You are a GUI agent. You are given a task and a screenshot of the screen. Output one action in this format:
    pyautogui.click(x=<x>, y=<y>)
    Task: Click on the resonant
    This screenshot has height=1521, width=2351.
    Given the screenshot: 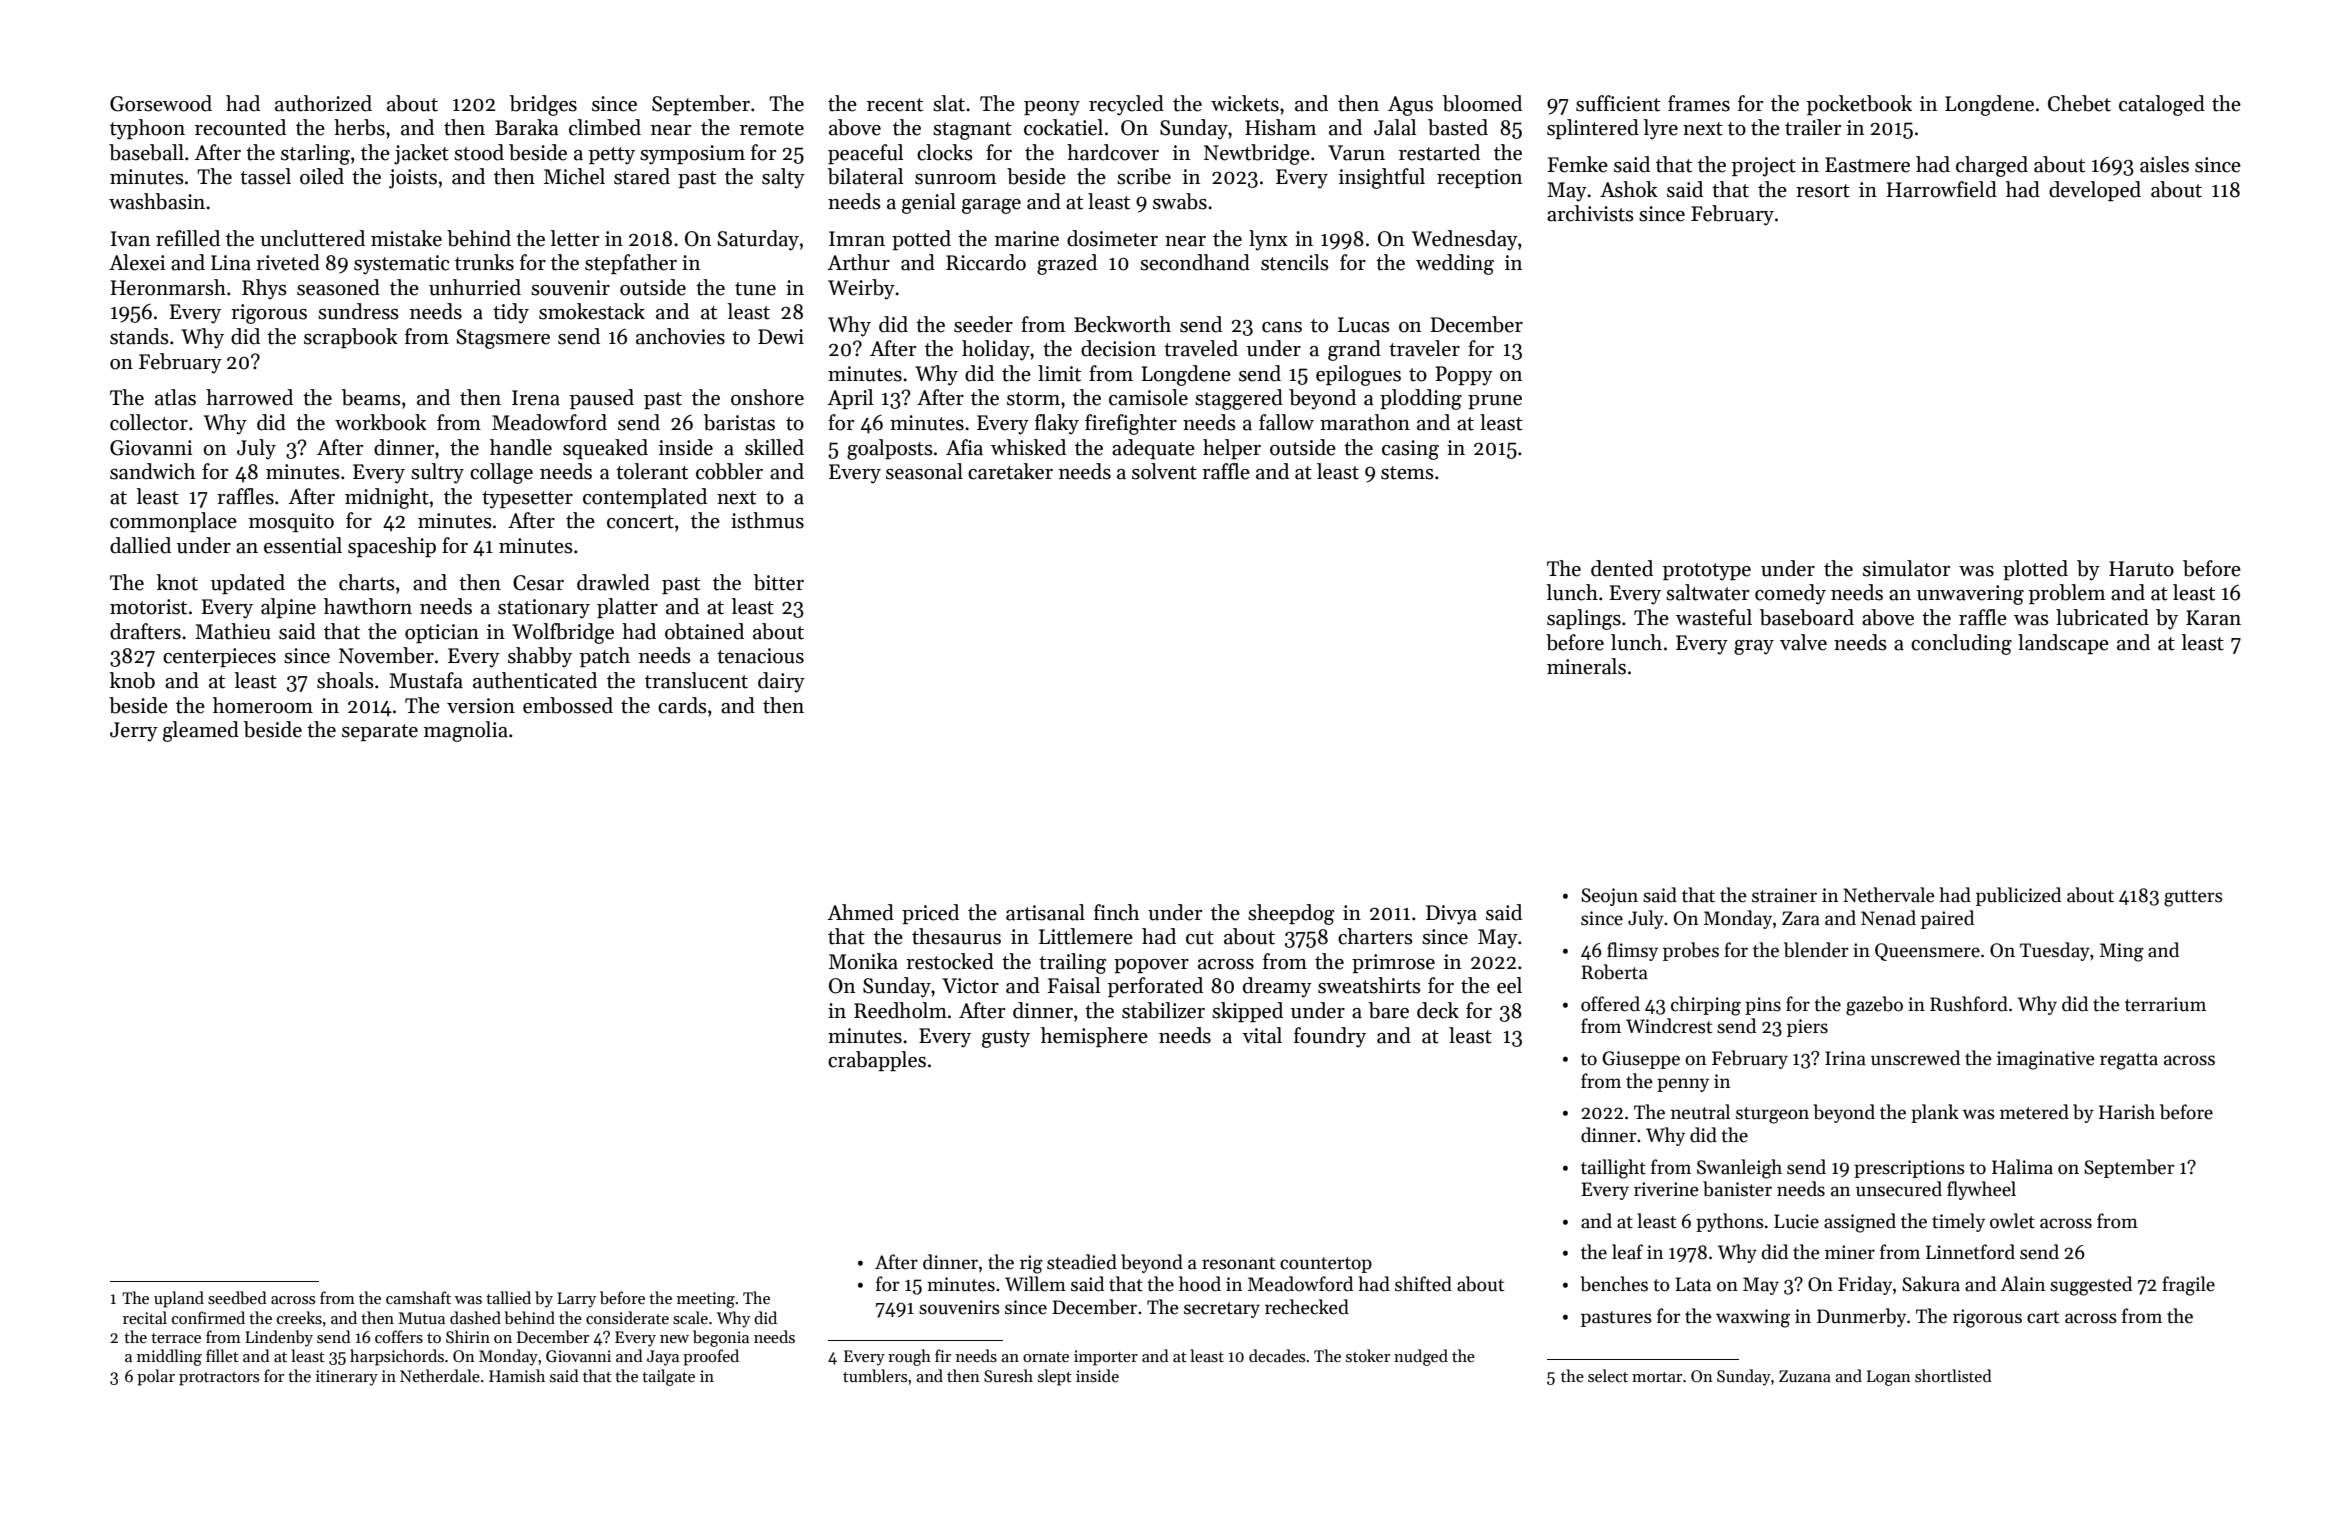 What is the action you would take?
    pyautogui.click(x=1238, y=1263)
